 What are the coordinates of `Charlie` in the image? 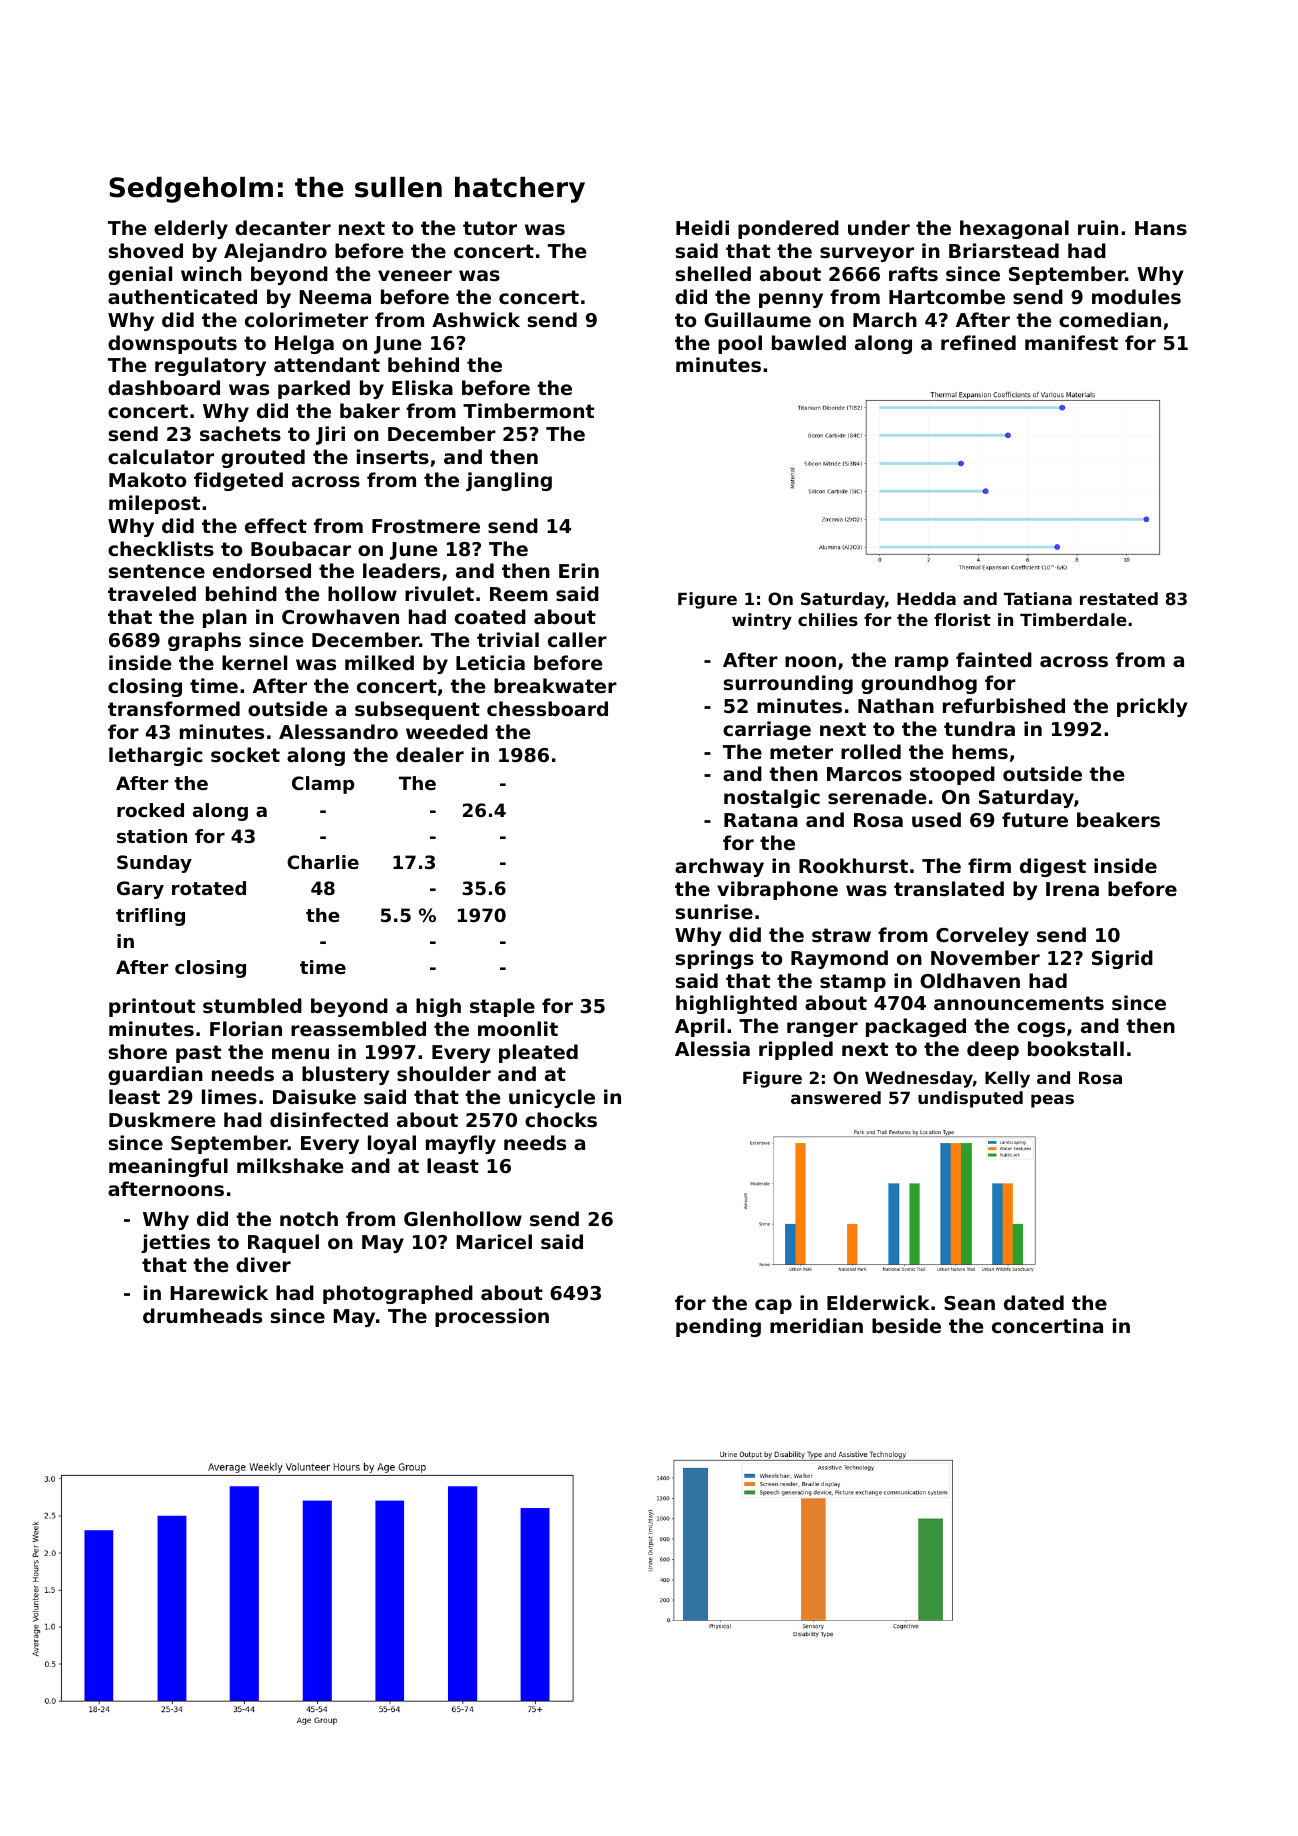 It's located at (323, 862).
